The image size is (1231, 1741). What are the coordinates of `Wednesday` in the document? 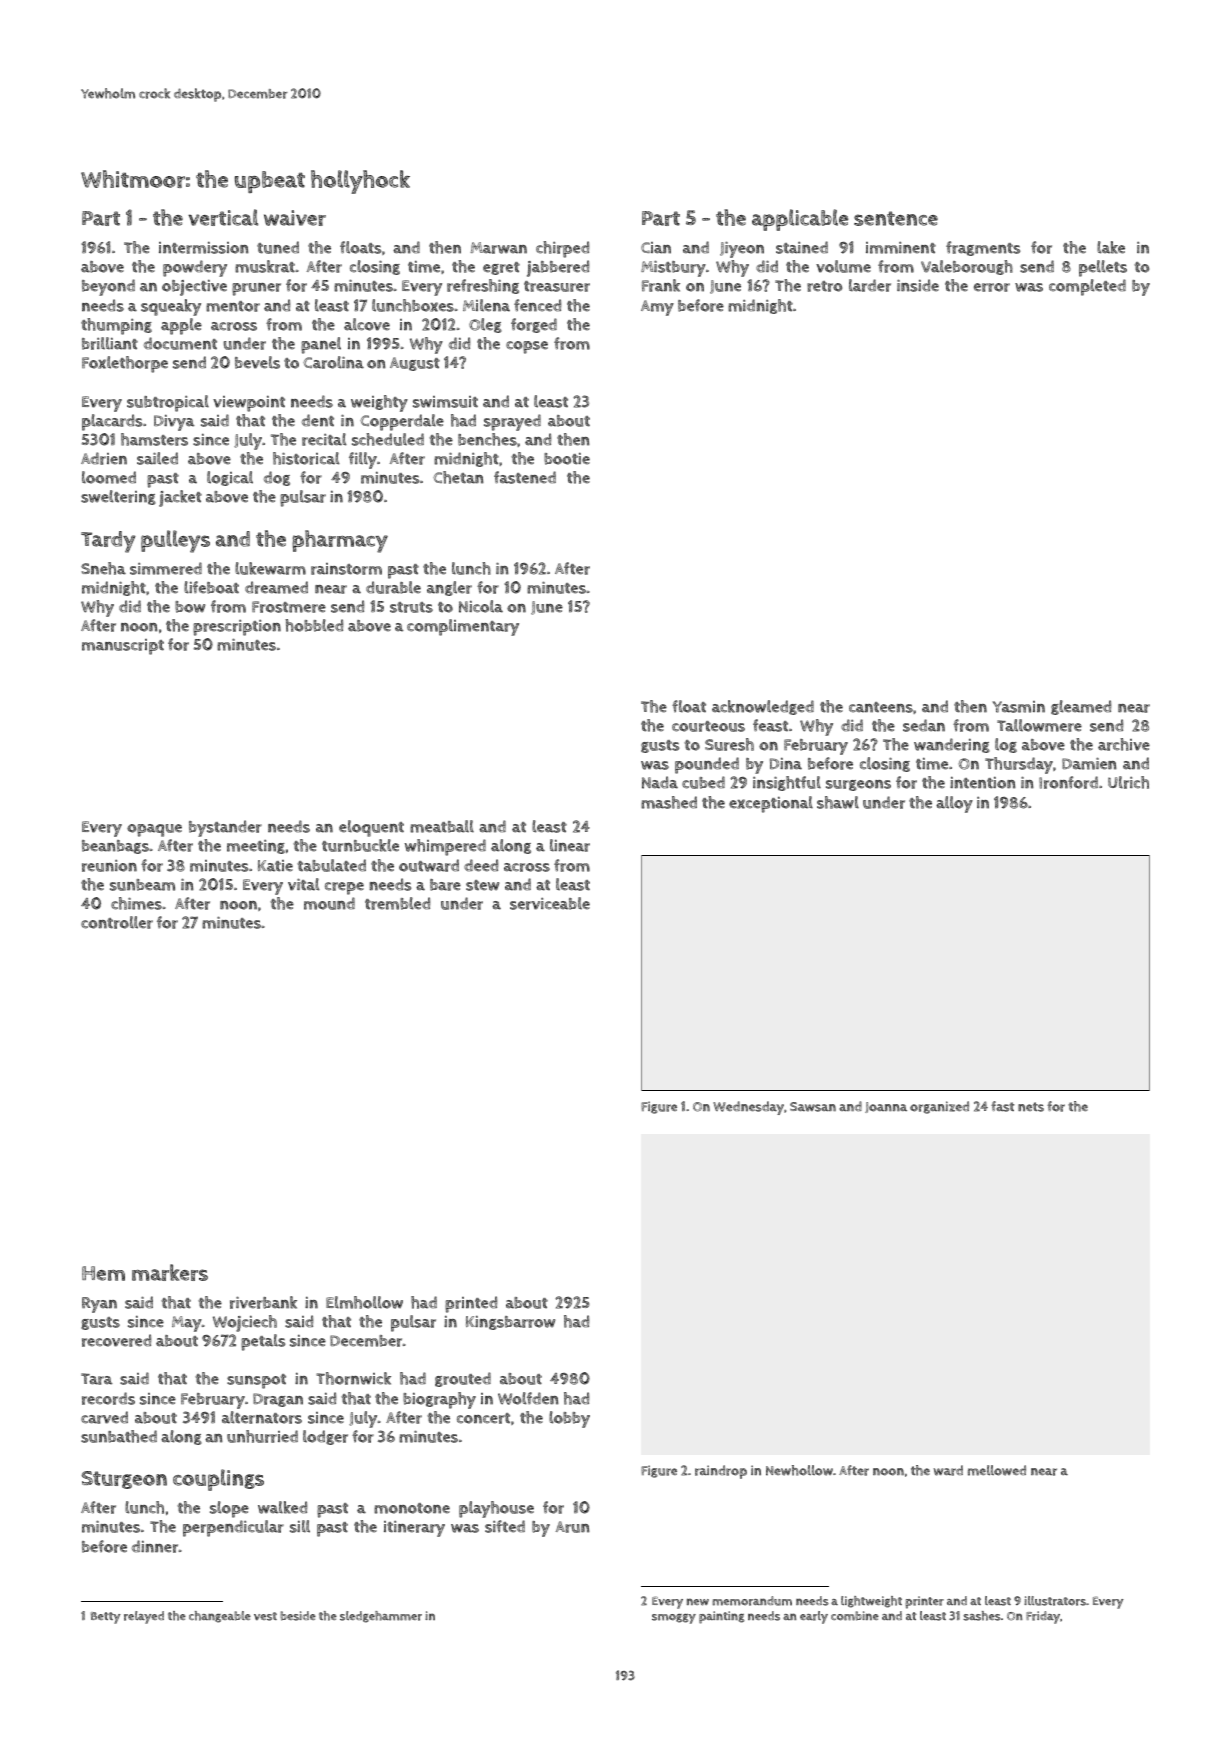 It's located at (748, 1108).
